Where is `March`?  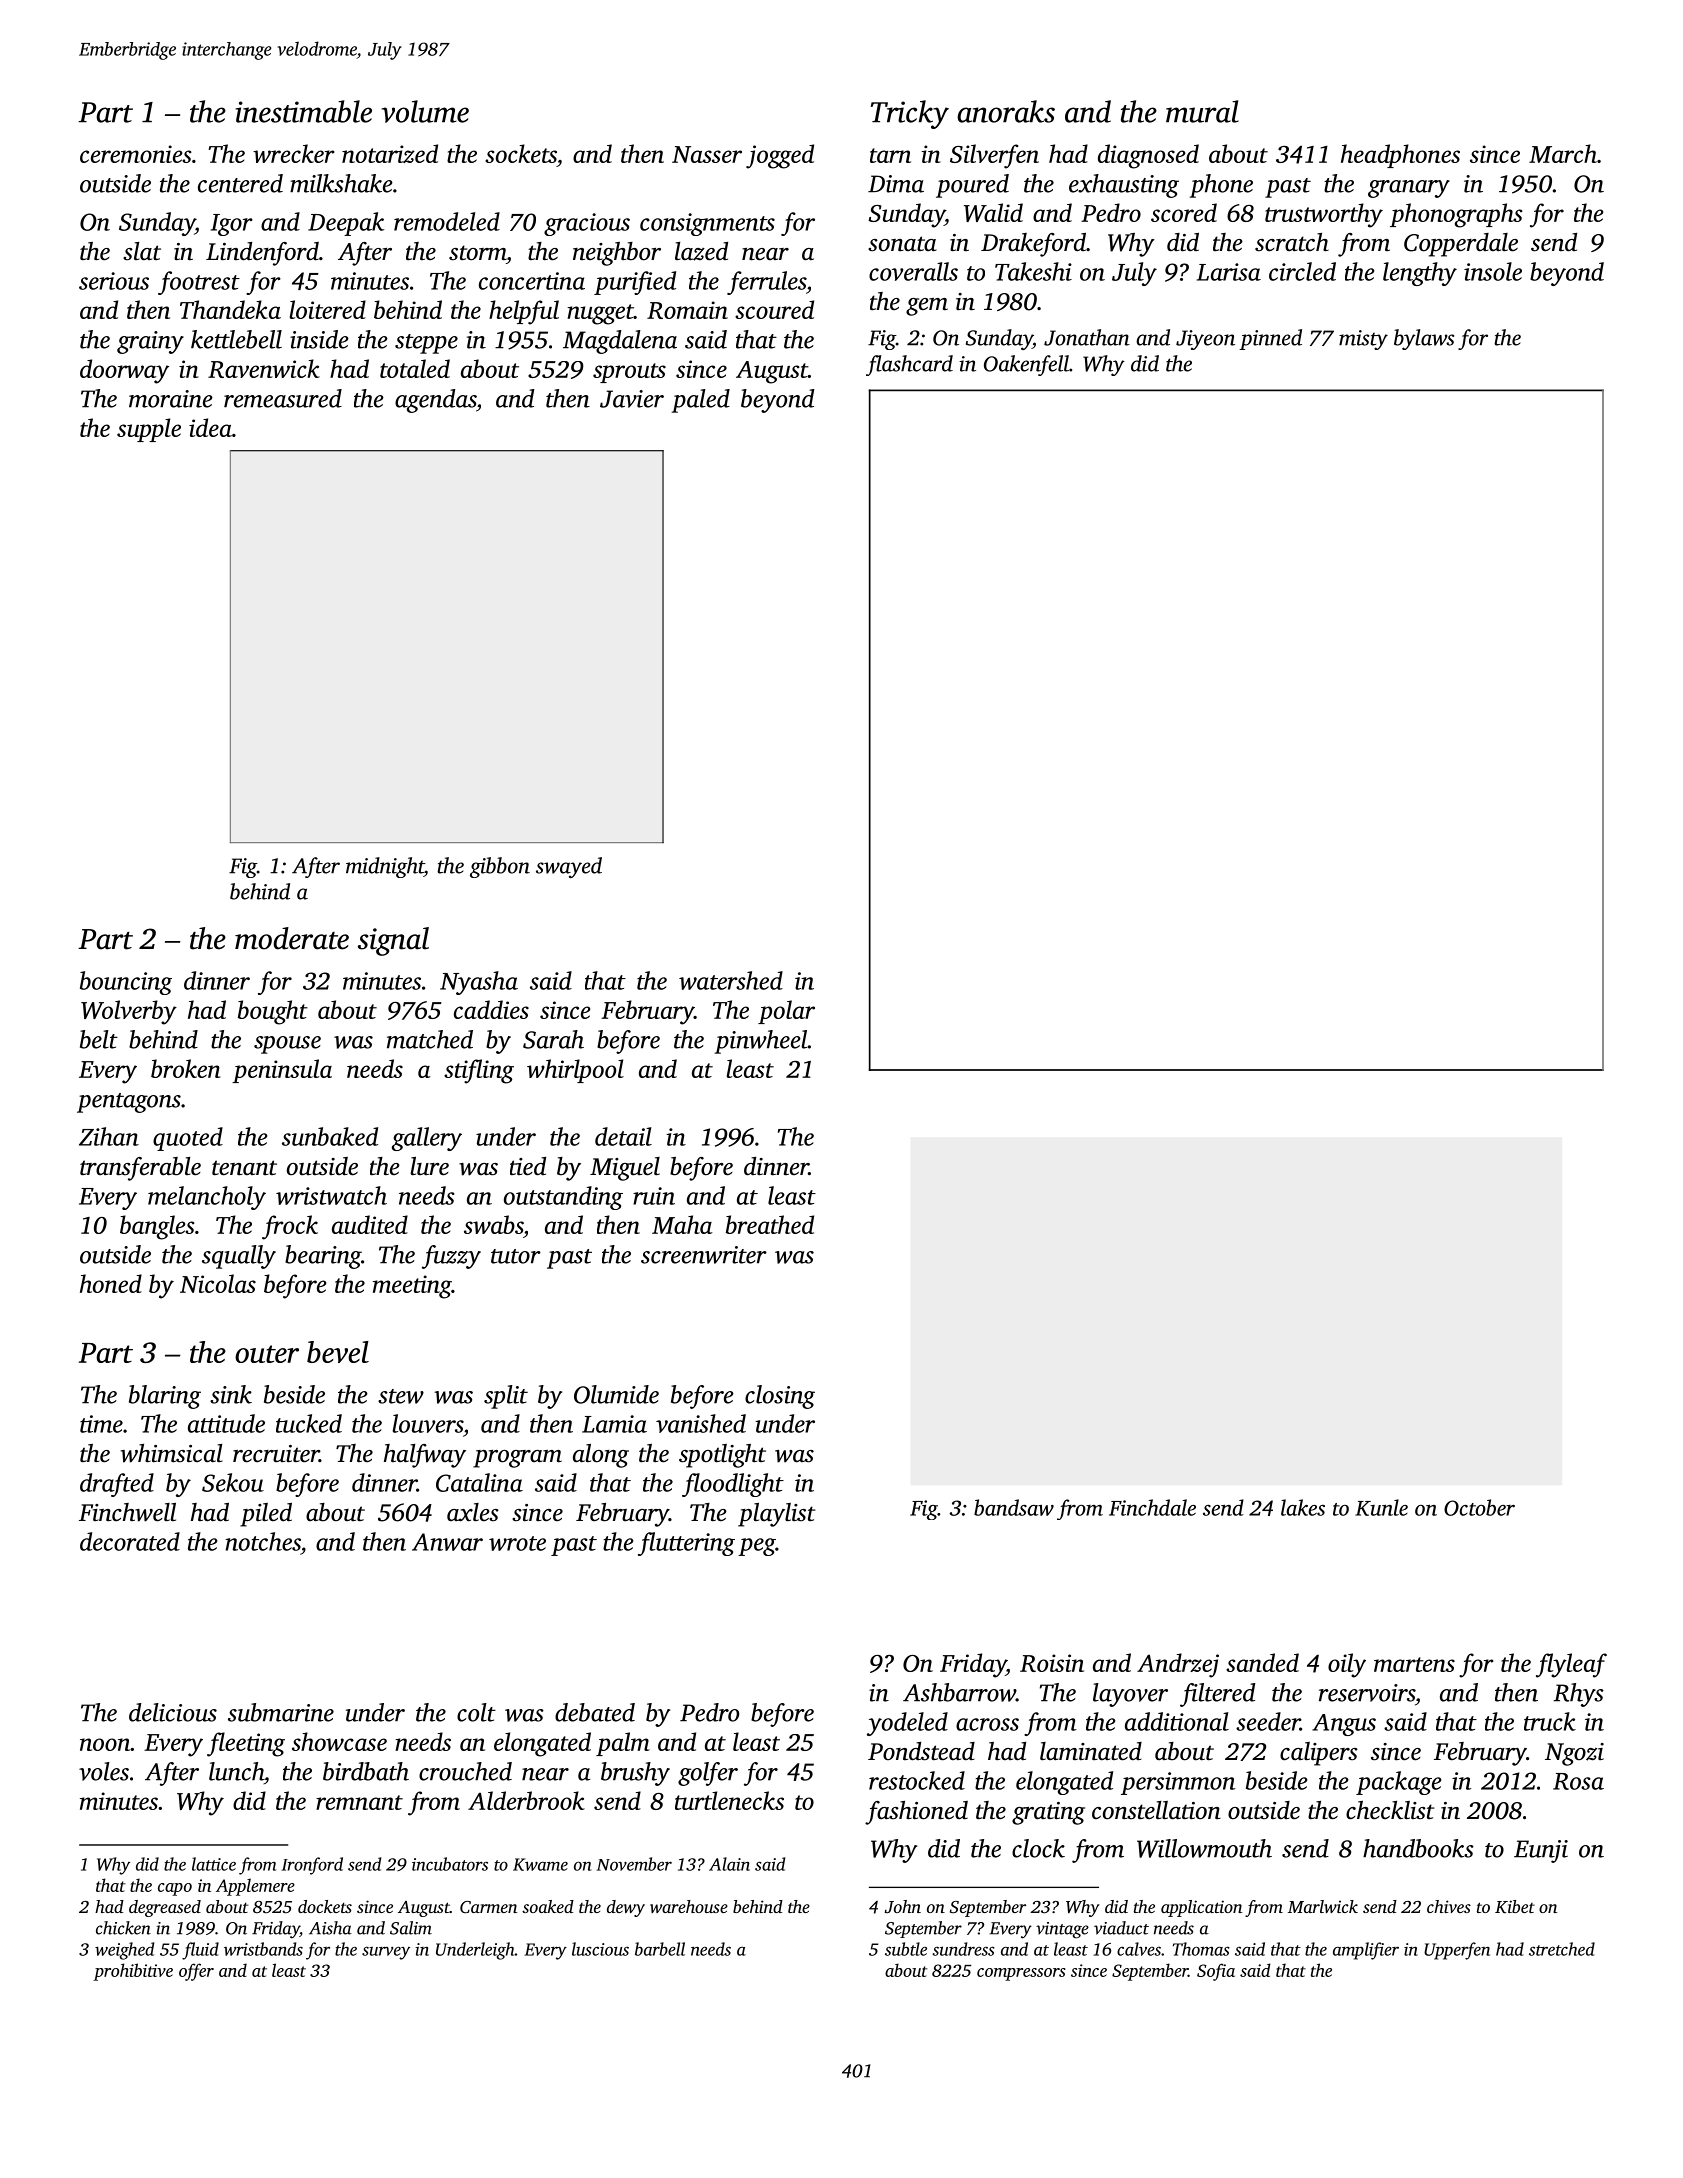
March is located at coordinates (1563, 153).
